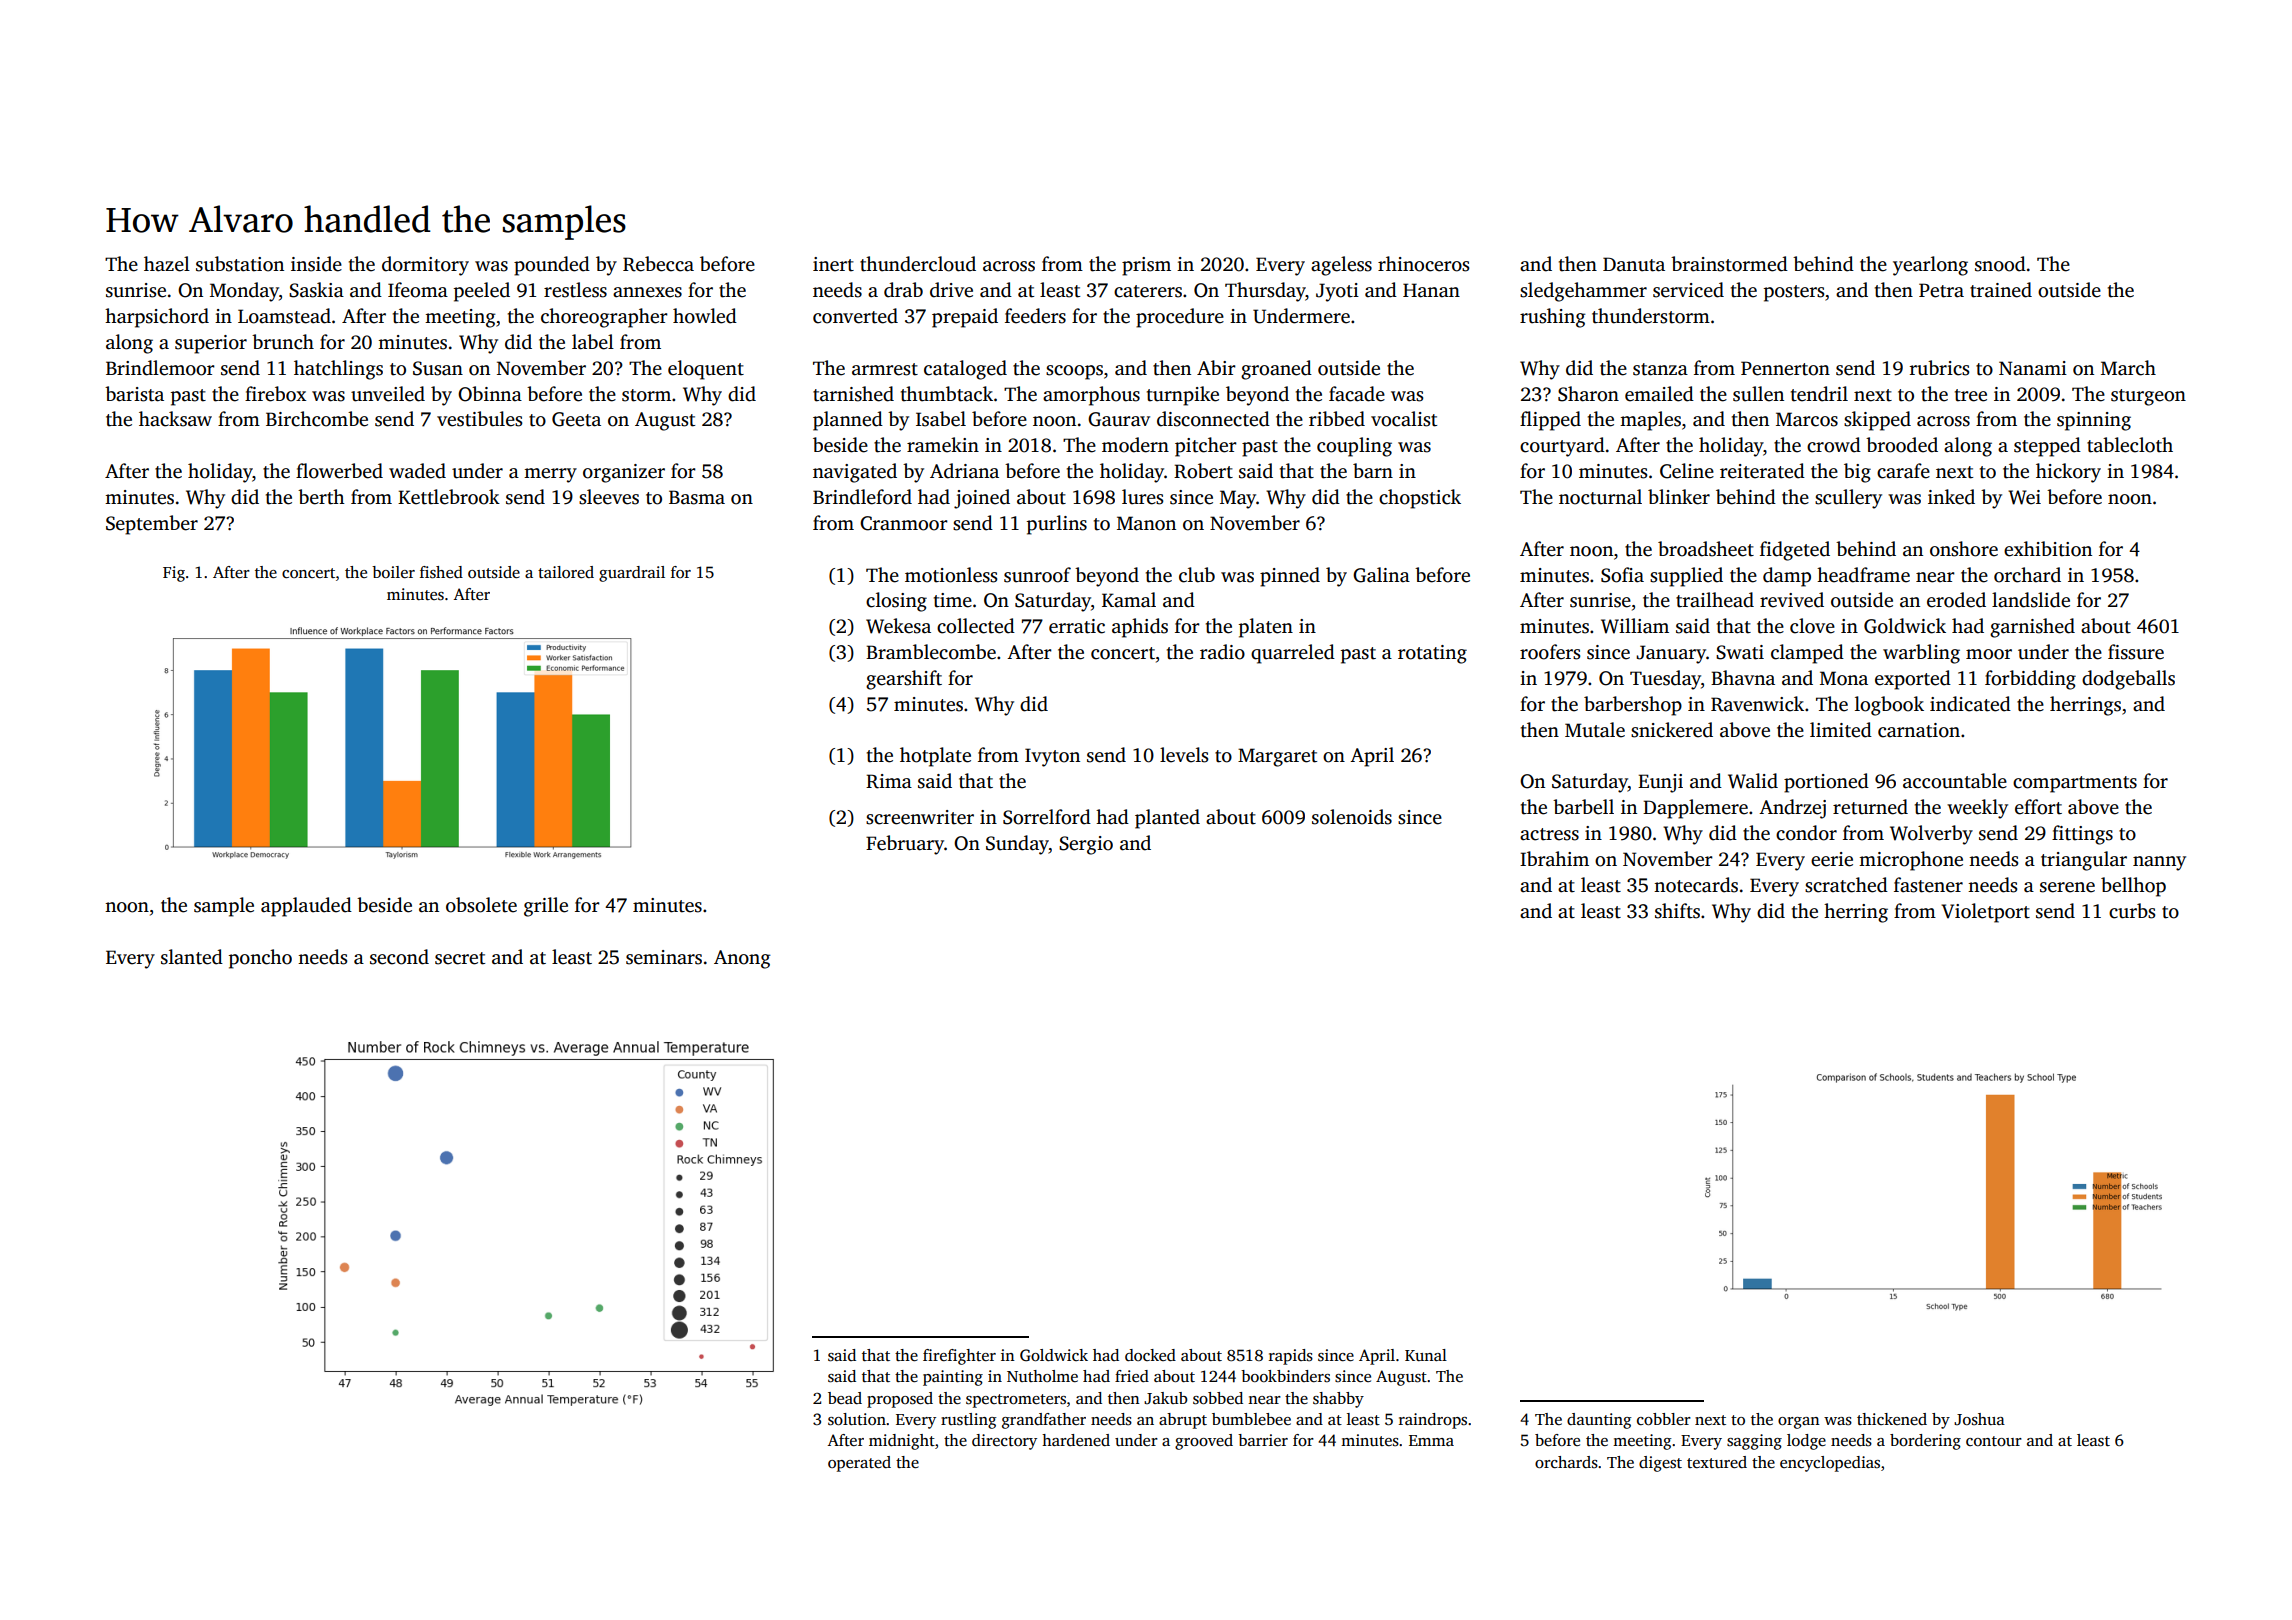  Describe the element at coordinates (306, 907) in the screenshot. I see `applauded` at that location.
